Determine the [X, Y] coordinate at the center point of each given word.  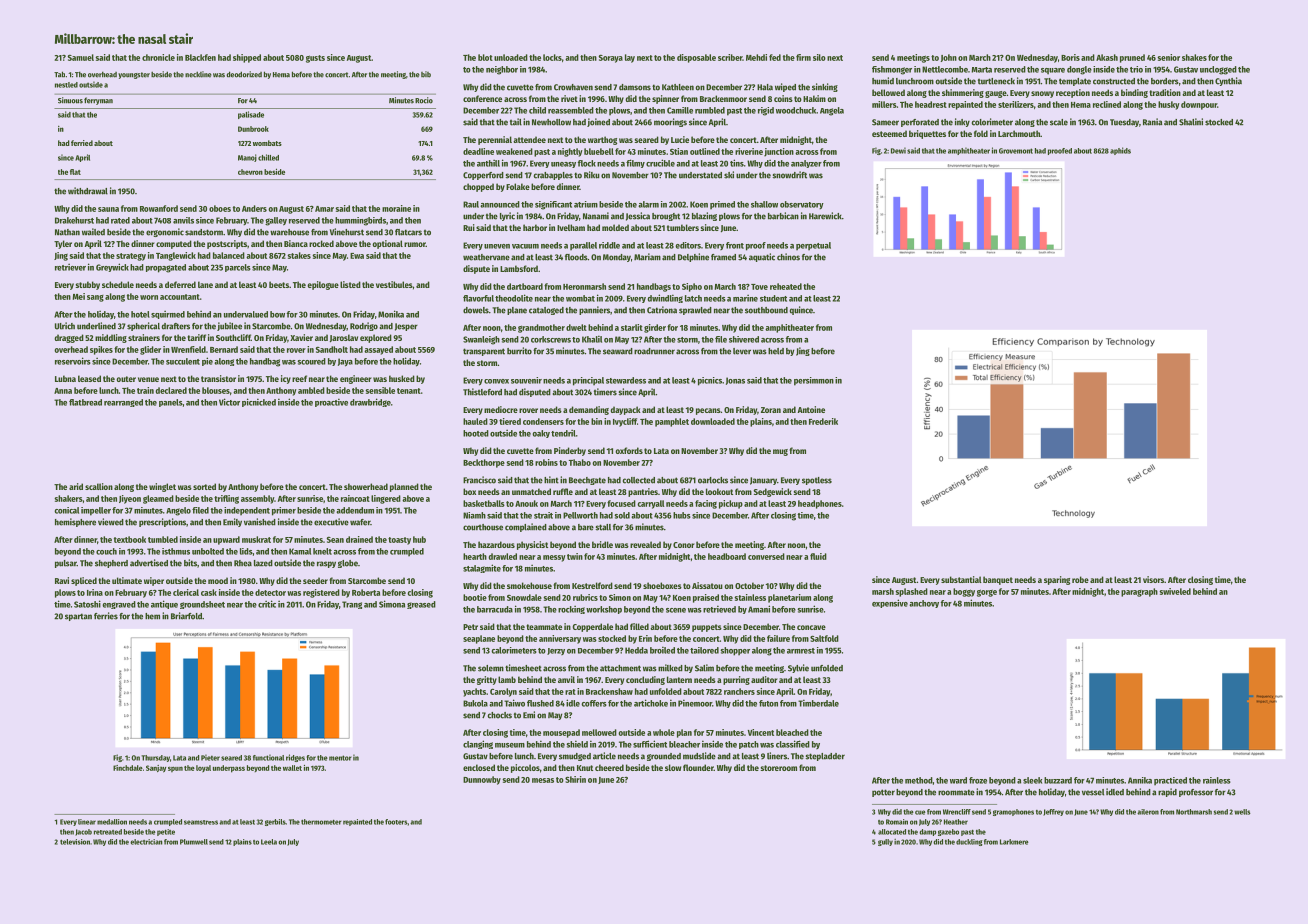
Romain [897, 822]
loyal [203, 768]
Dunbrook [253, 129]
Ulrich [65, 326]
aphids [1120, 151]
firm [803, 57]
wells [1242, 812]
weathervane [486, 257]
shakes [1194, 57]
